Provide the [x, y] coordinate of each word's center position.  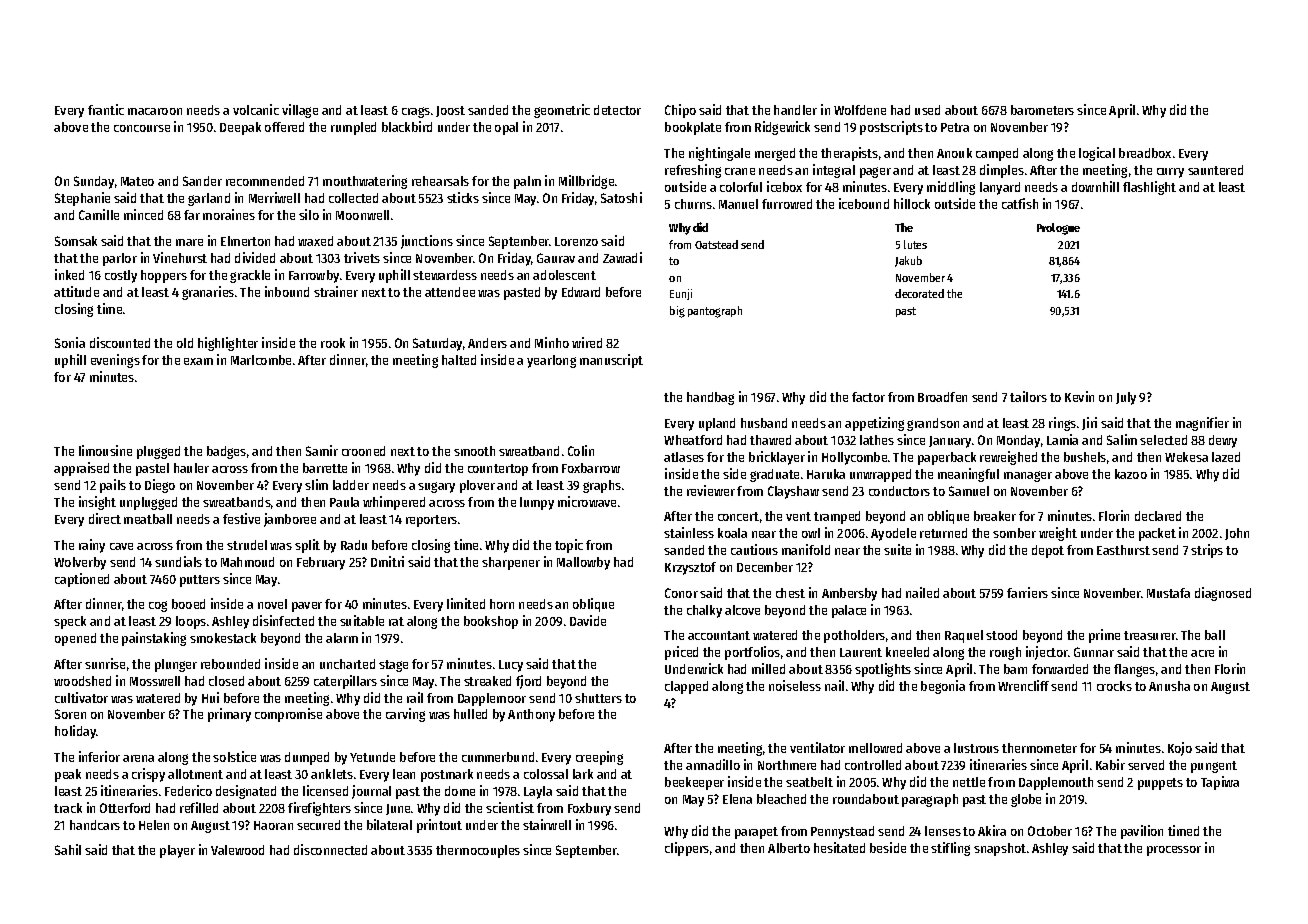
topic [569, 546]
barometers [1042, 110]
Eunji [681, 294]
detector [617, 110]
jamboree [290, 520]
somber [1014, 533]
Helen [154, 825]
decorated [919, 293]
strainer [336, 291]
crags [416, 112]
